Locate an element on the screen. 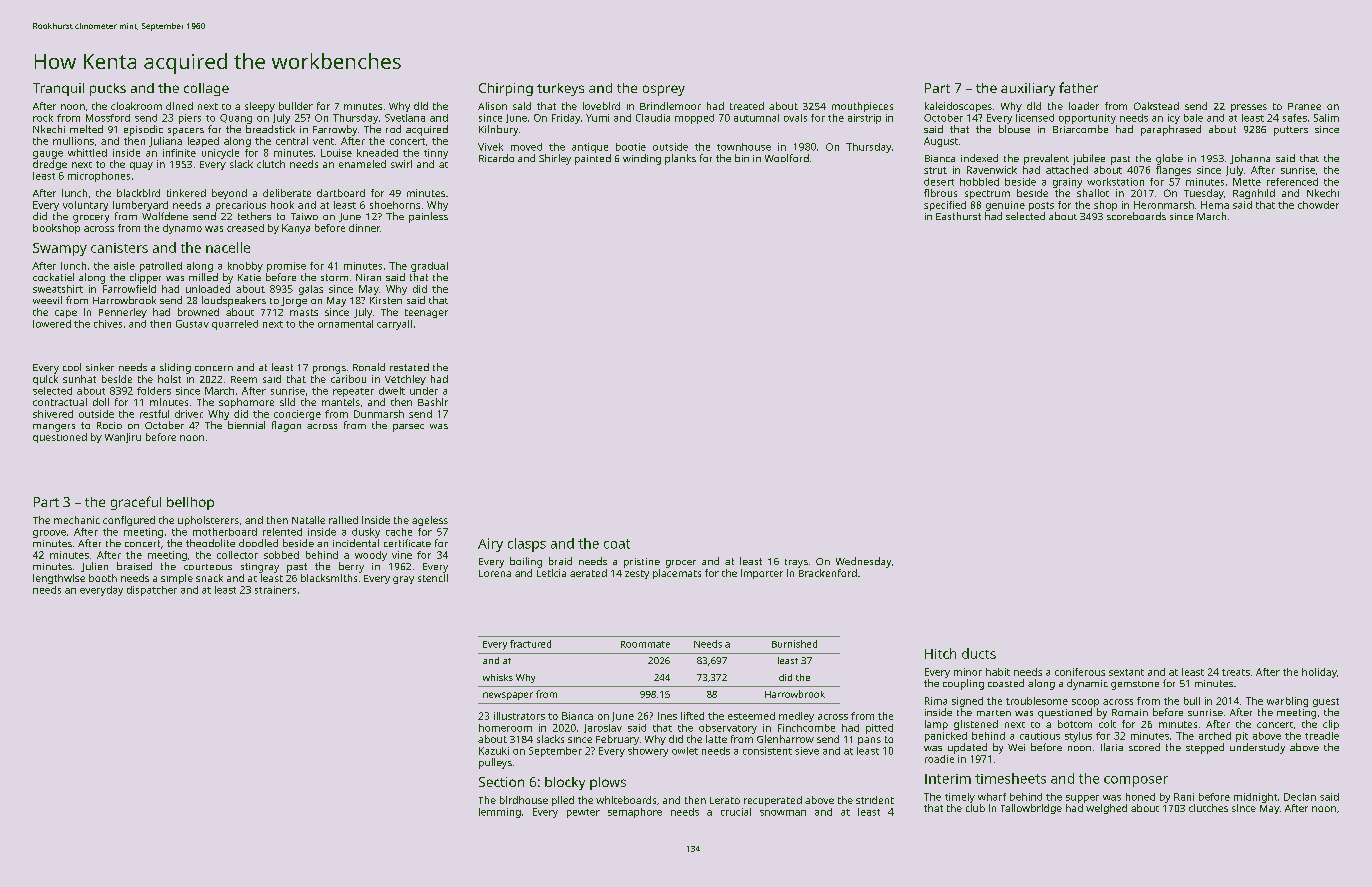  fractured is located at coordinates (530, 644).
